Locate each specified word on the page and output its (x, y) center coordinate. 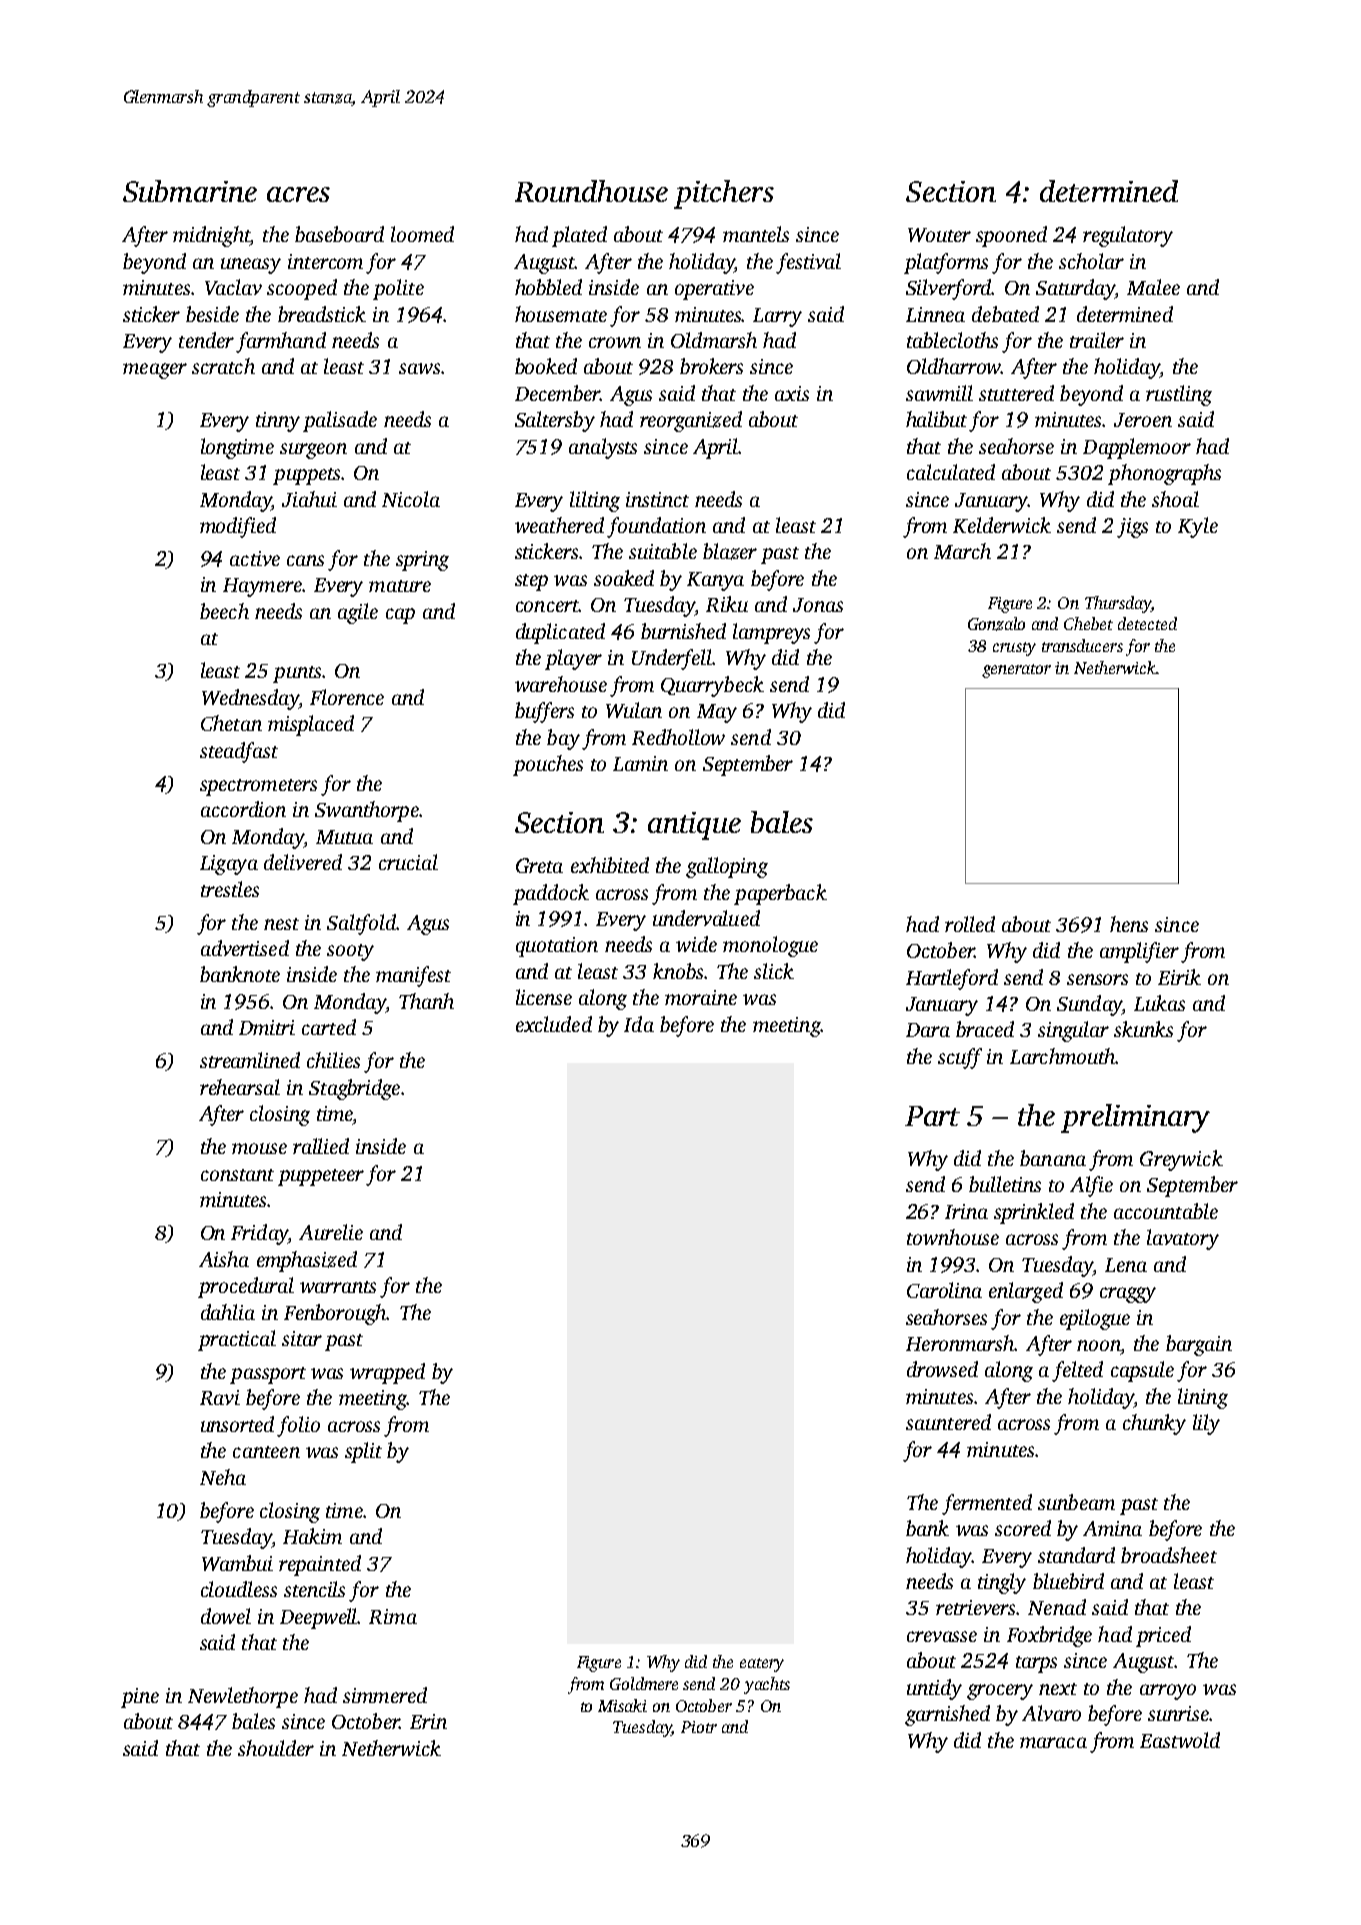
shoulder (276, 1748)
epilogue (1095, 1319)
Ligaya (229, 865)
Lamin (640, 763)
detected (1147, 623)
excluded (554, 1024)
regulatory (1128, 236)
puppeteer (321, 1177)
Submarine (190, 191)
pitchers (724, 194)
